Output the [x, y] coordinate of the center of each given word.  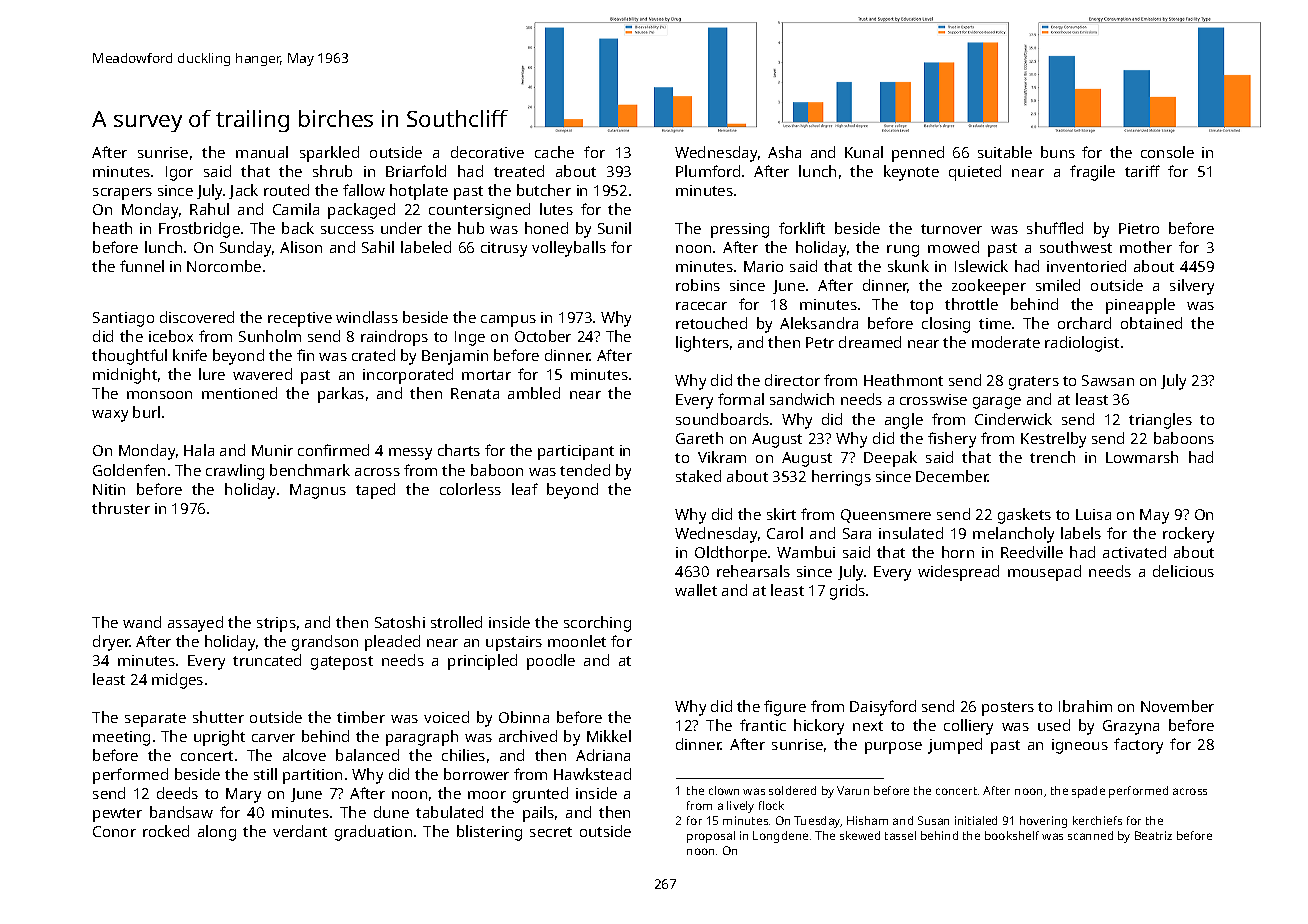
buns [1058, 152]
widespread [958, 573]
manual [262, 152]
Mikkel [609, 736]
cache [554, 152]
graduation [373, 833]
